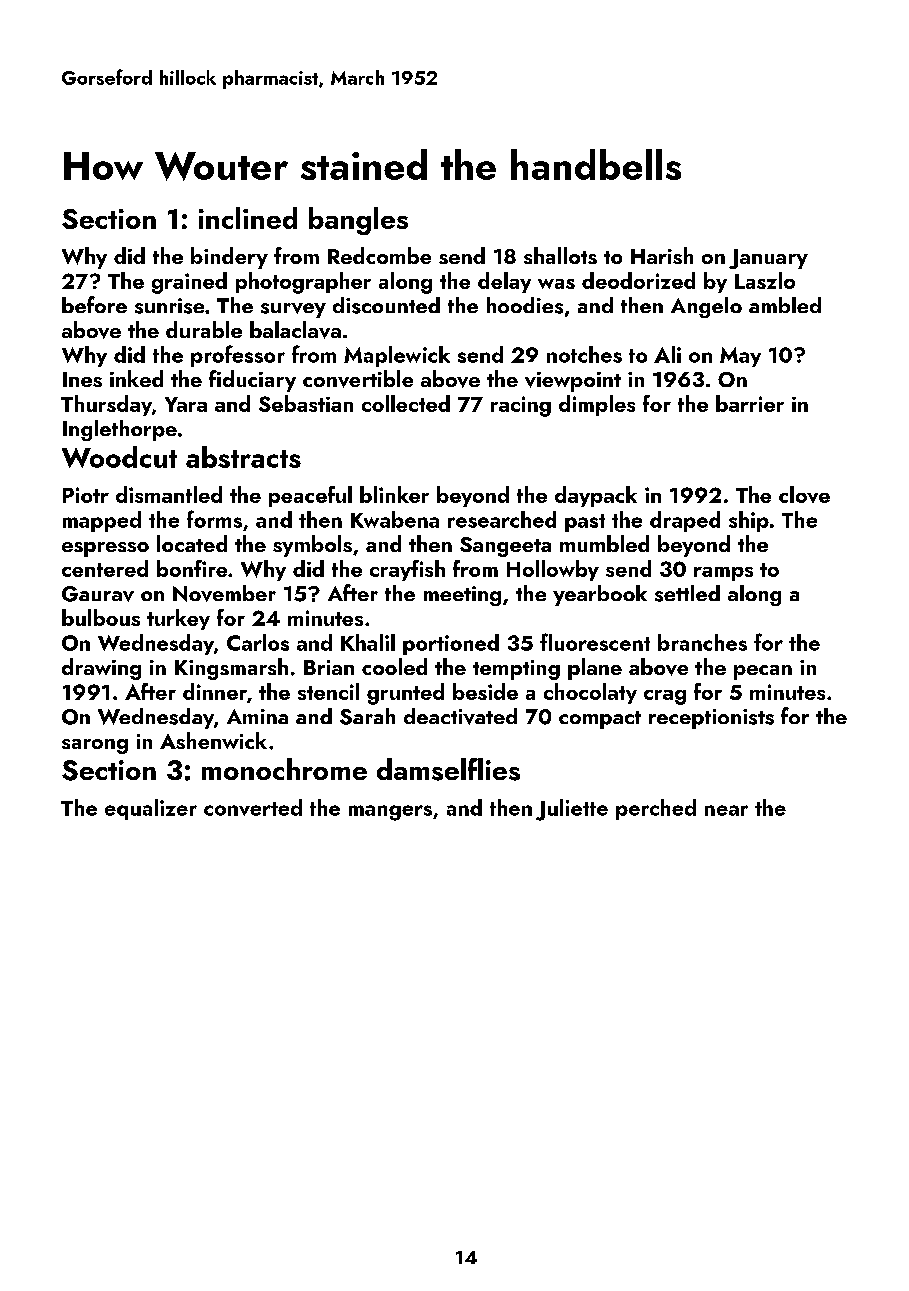 The width and height of the image is (909, 1291). What do you see at coordinates (553, 570) in the image?
I see `Hollowby` at bounding box center [553, 570].
